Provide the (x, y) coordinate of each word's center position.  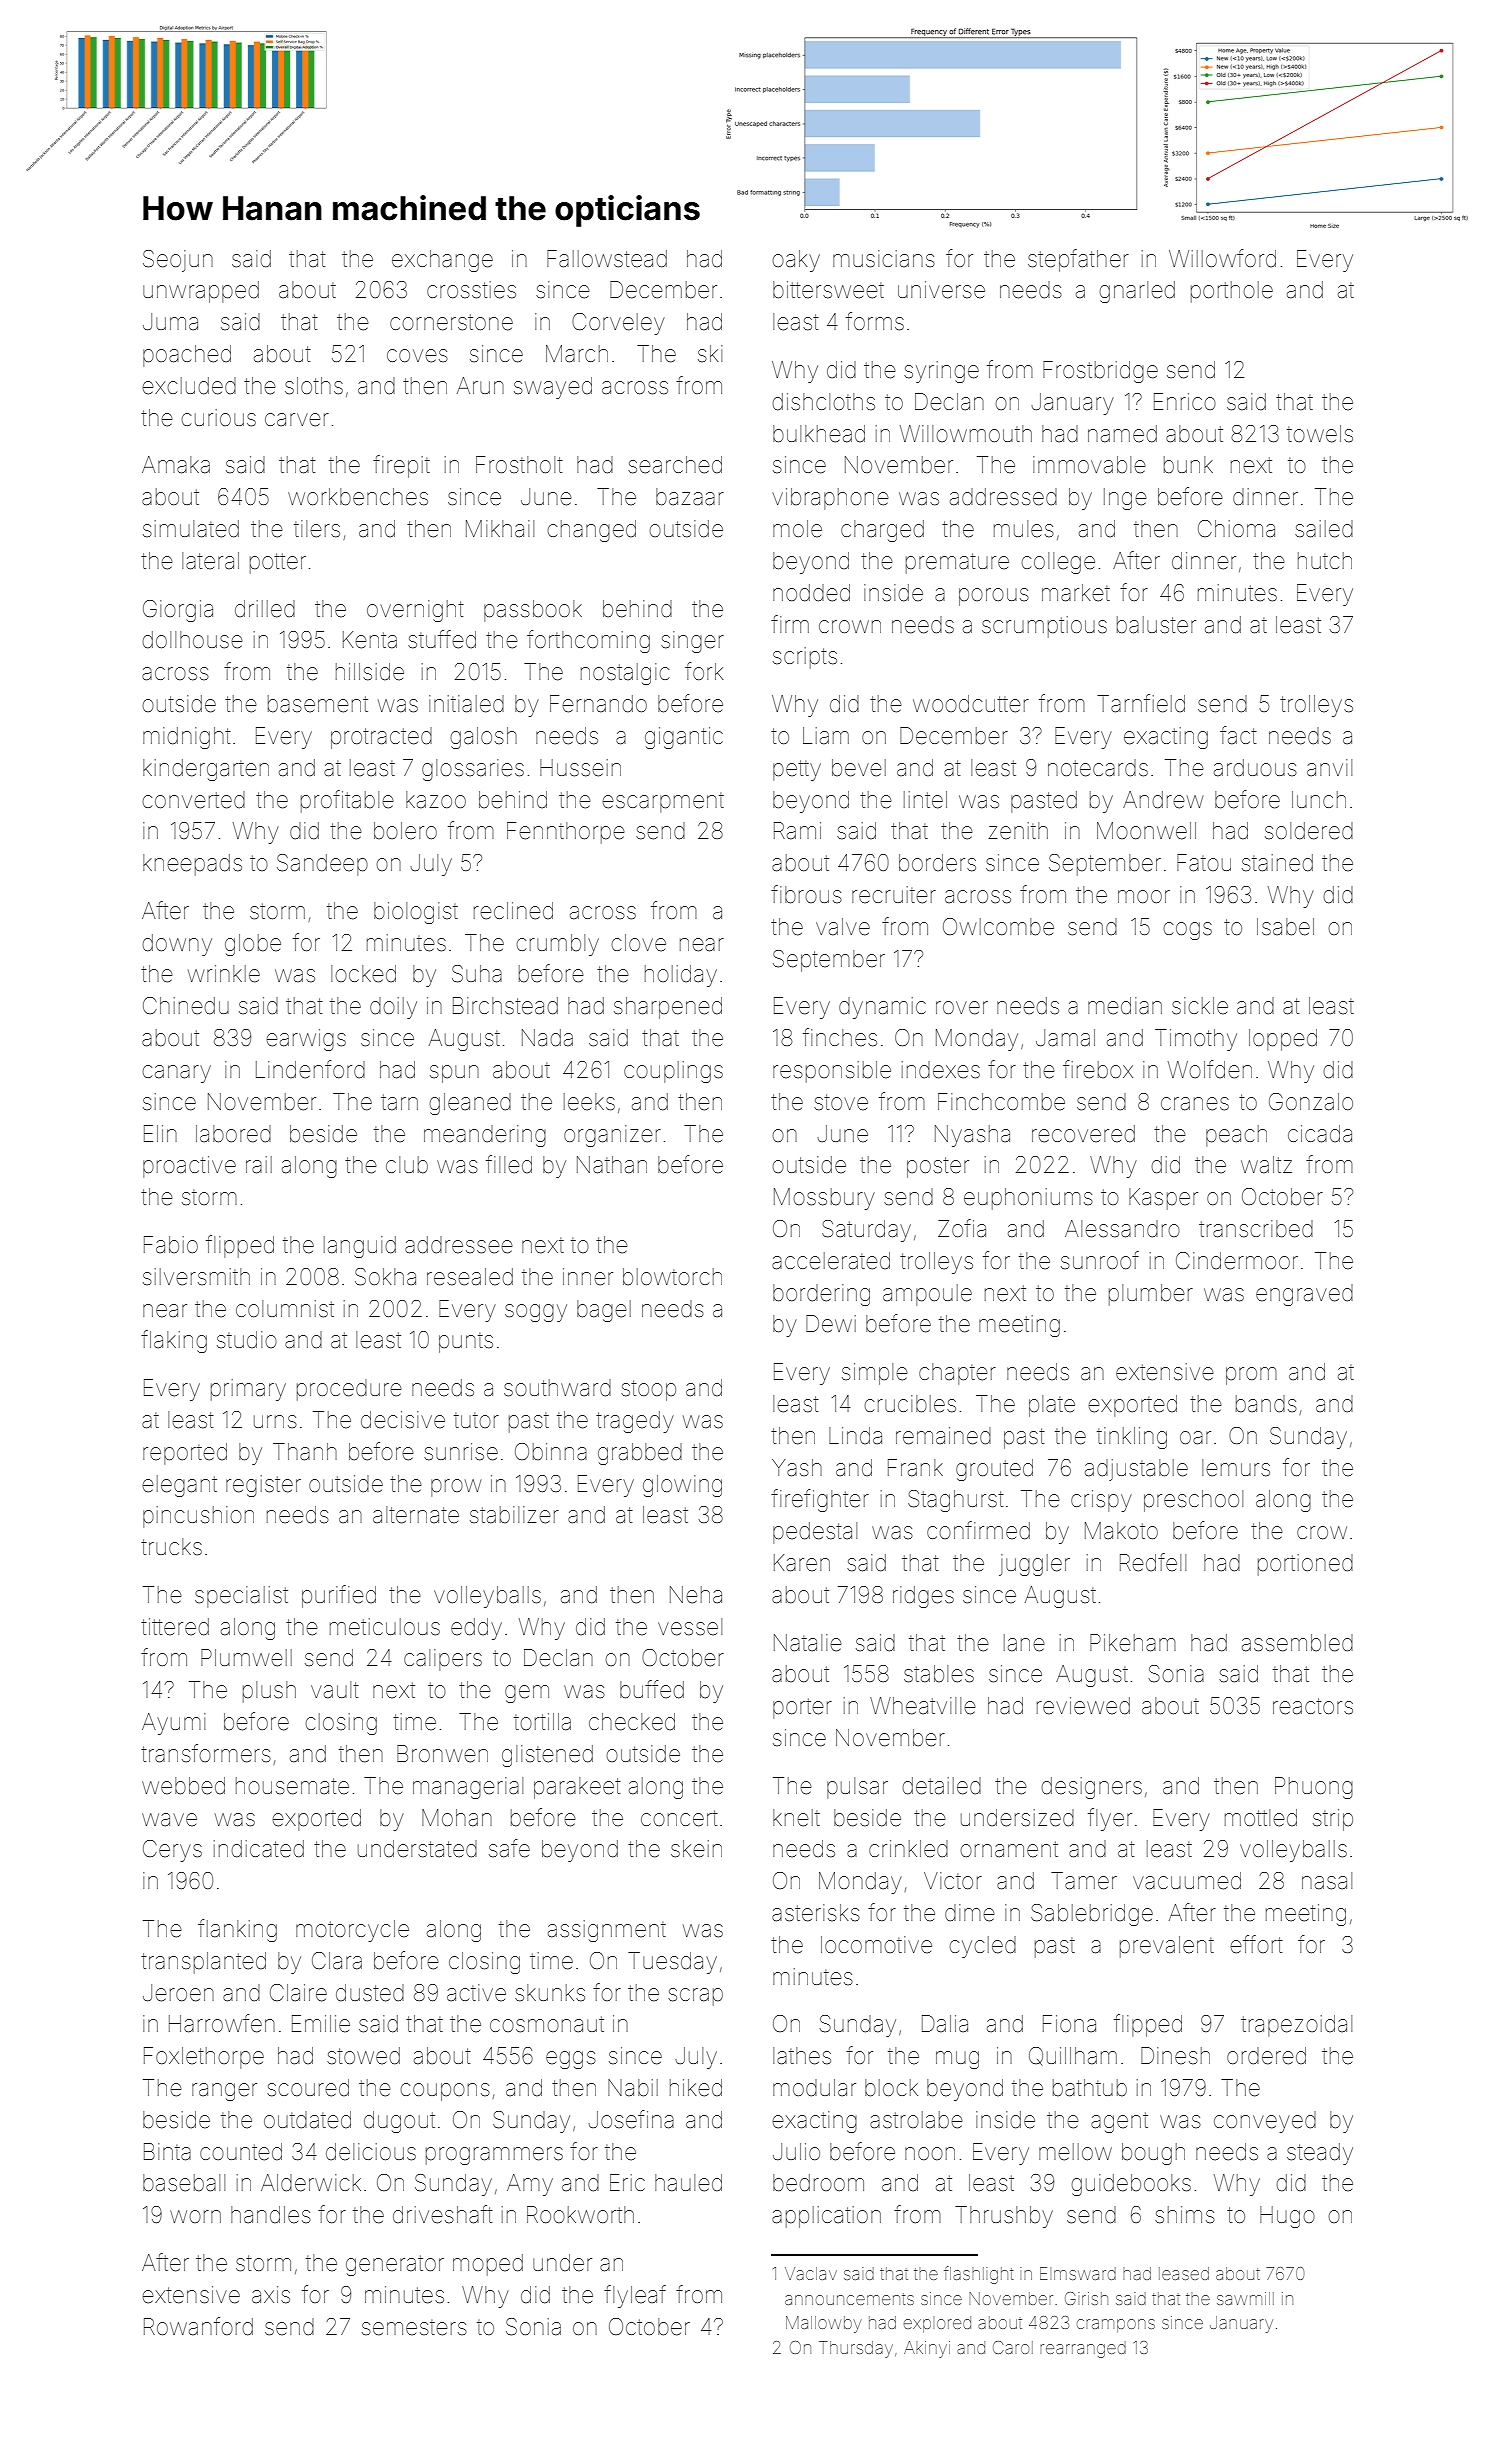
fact (1238, 735)
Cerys (172, 1851)
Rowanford (198, 2326)
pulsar (857, 1788)
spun (454, 1074)
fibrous (806, 894)
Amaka (176, 465)
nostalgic (625, 674)
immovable (1089, 465)
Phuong (1314, 1788)
